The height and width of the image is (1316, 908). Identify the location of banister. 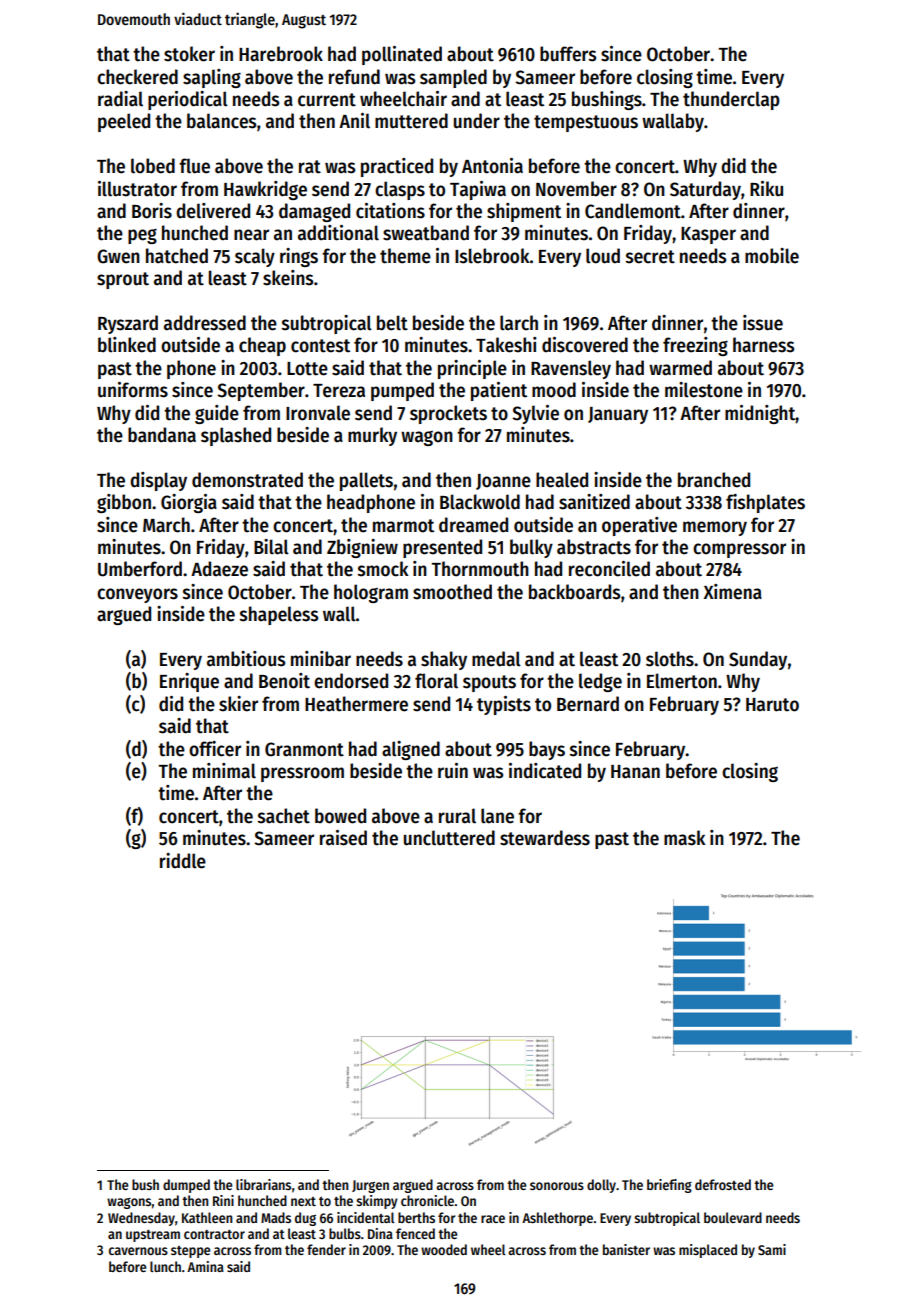
(626, 1249).
